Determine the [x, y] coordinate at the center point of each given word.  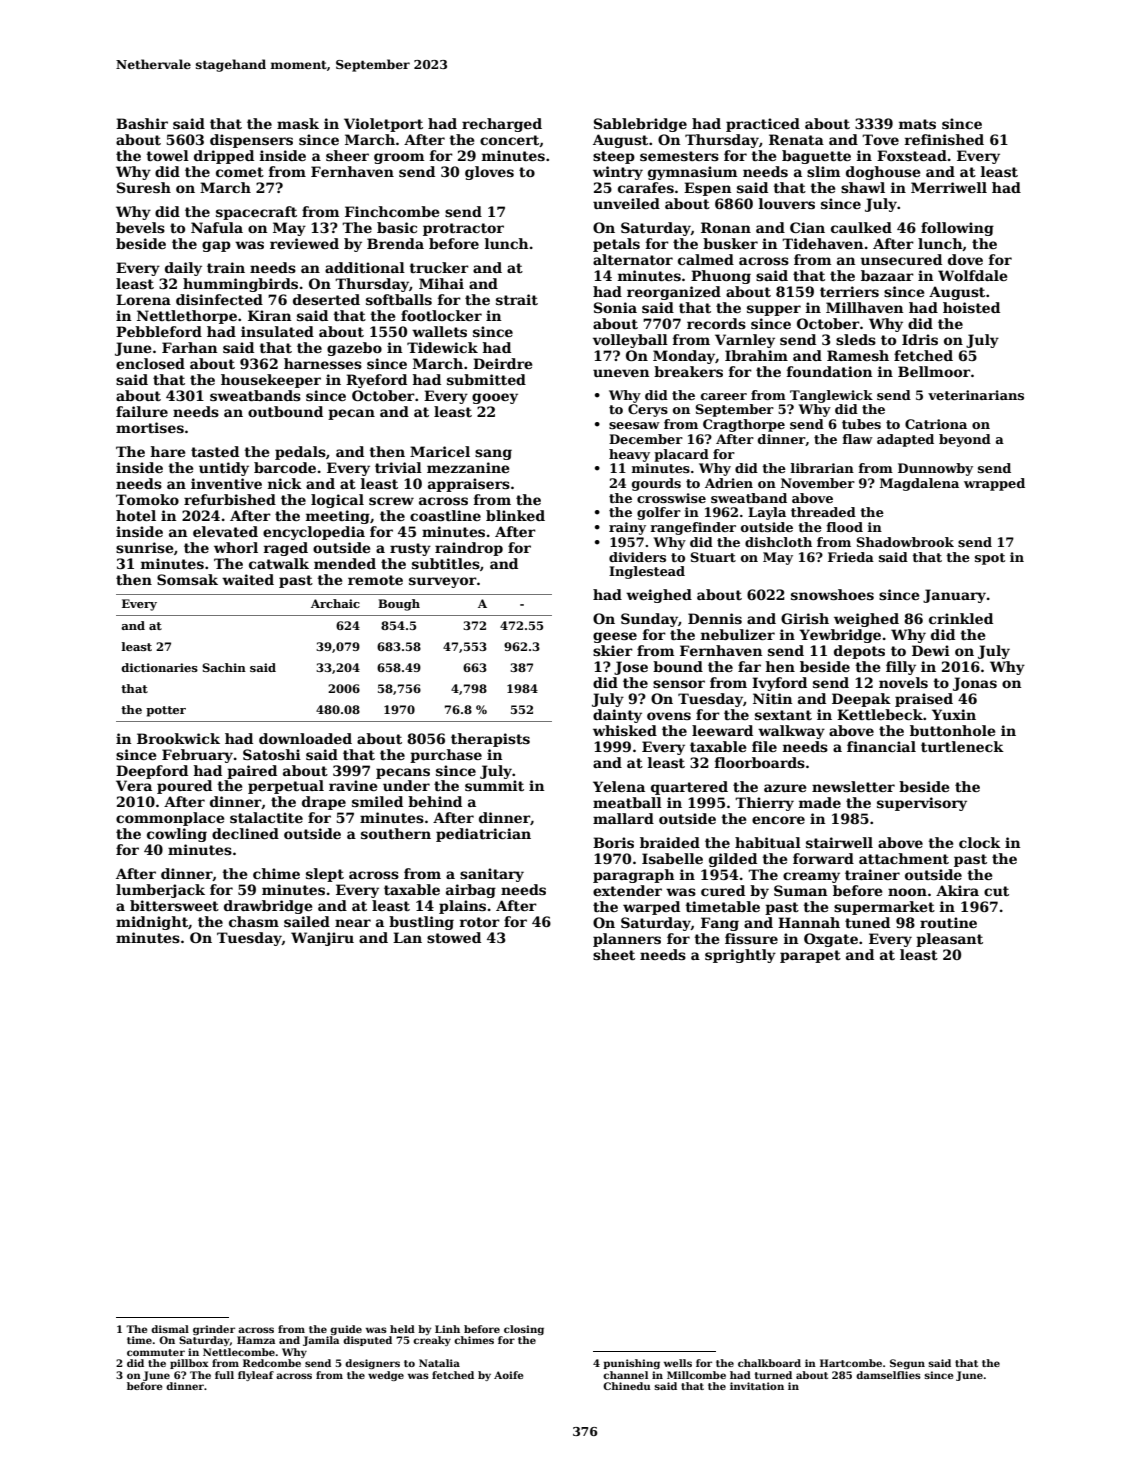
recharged [502, 125]
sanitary [492, 875]
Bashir [142, 123]
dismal [170, 1329]
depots [859, 652]
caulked [861, 227]
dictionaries [159, 667]
